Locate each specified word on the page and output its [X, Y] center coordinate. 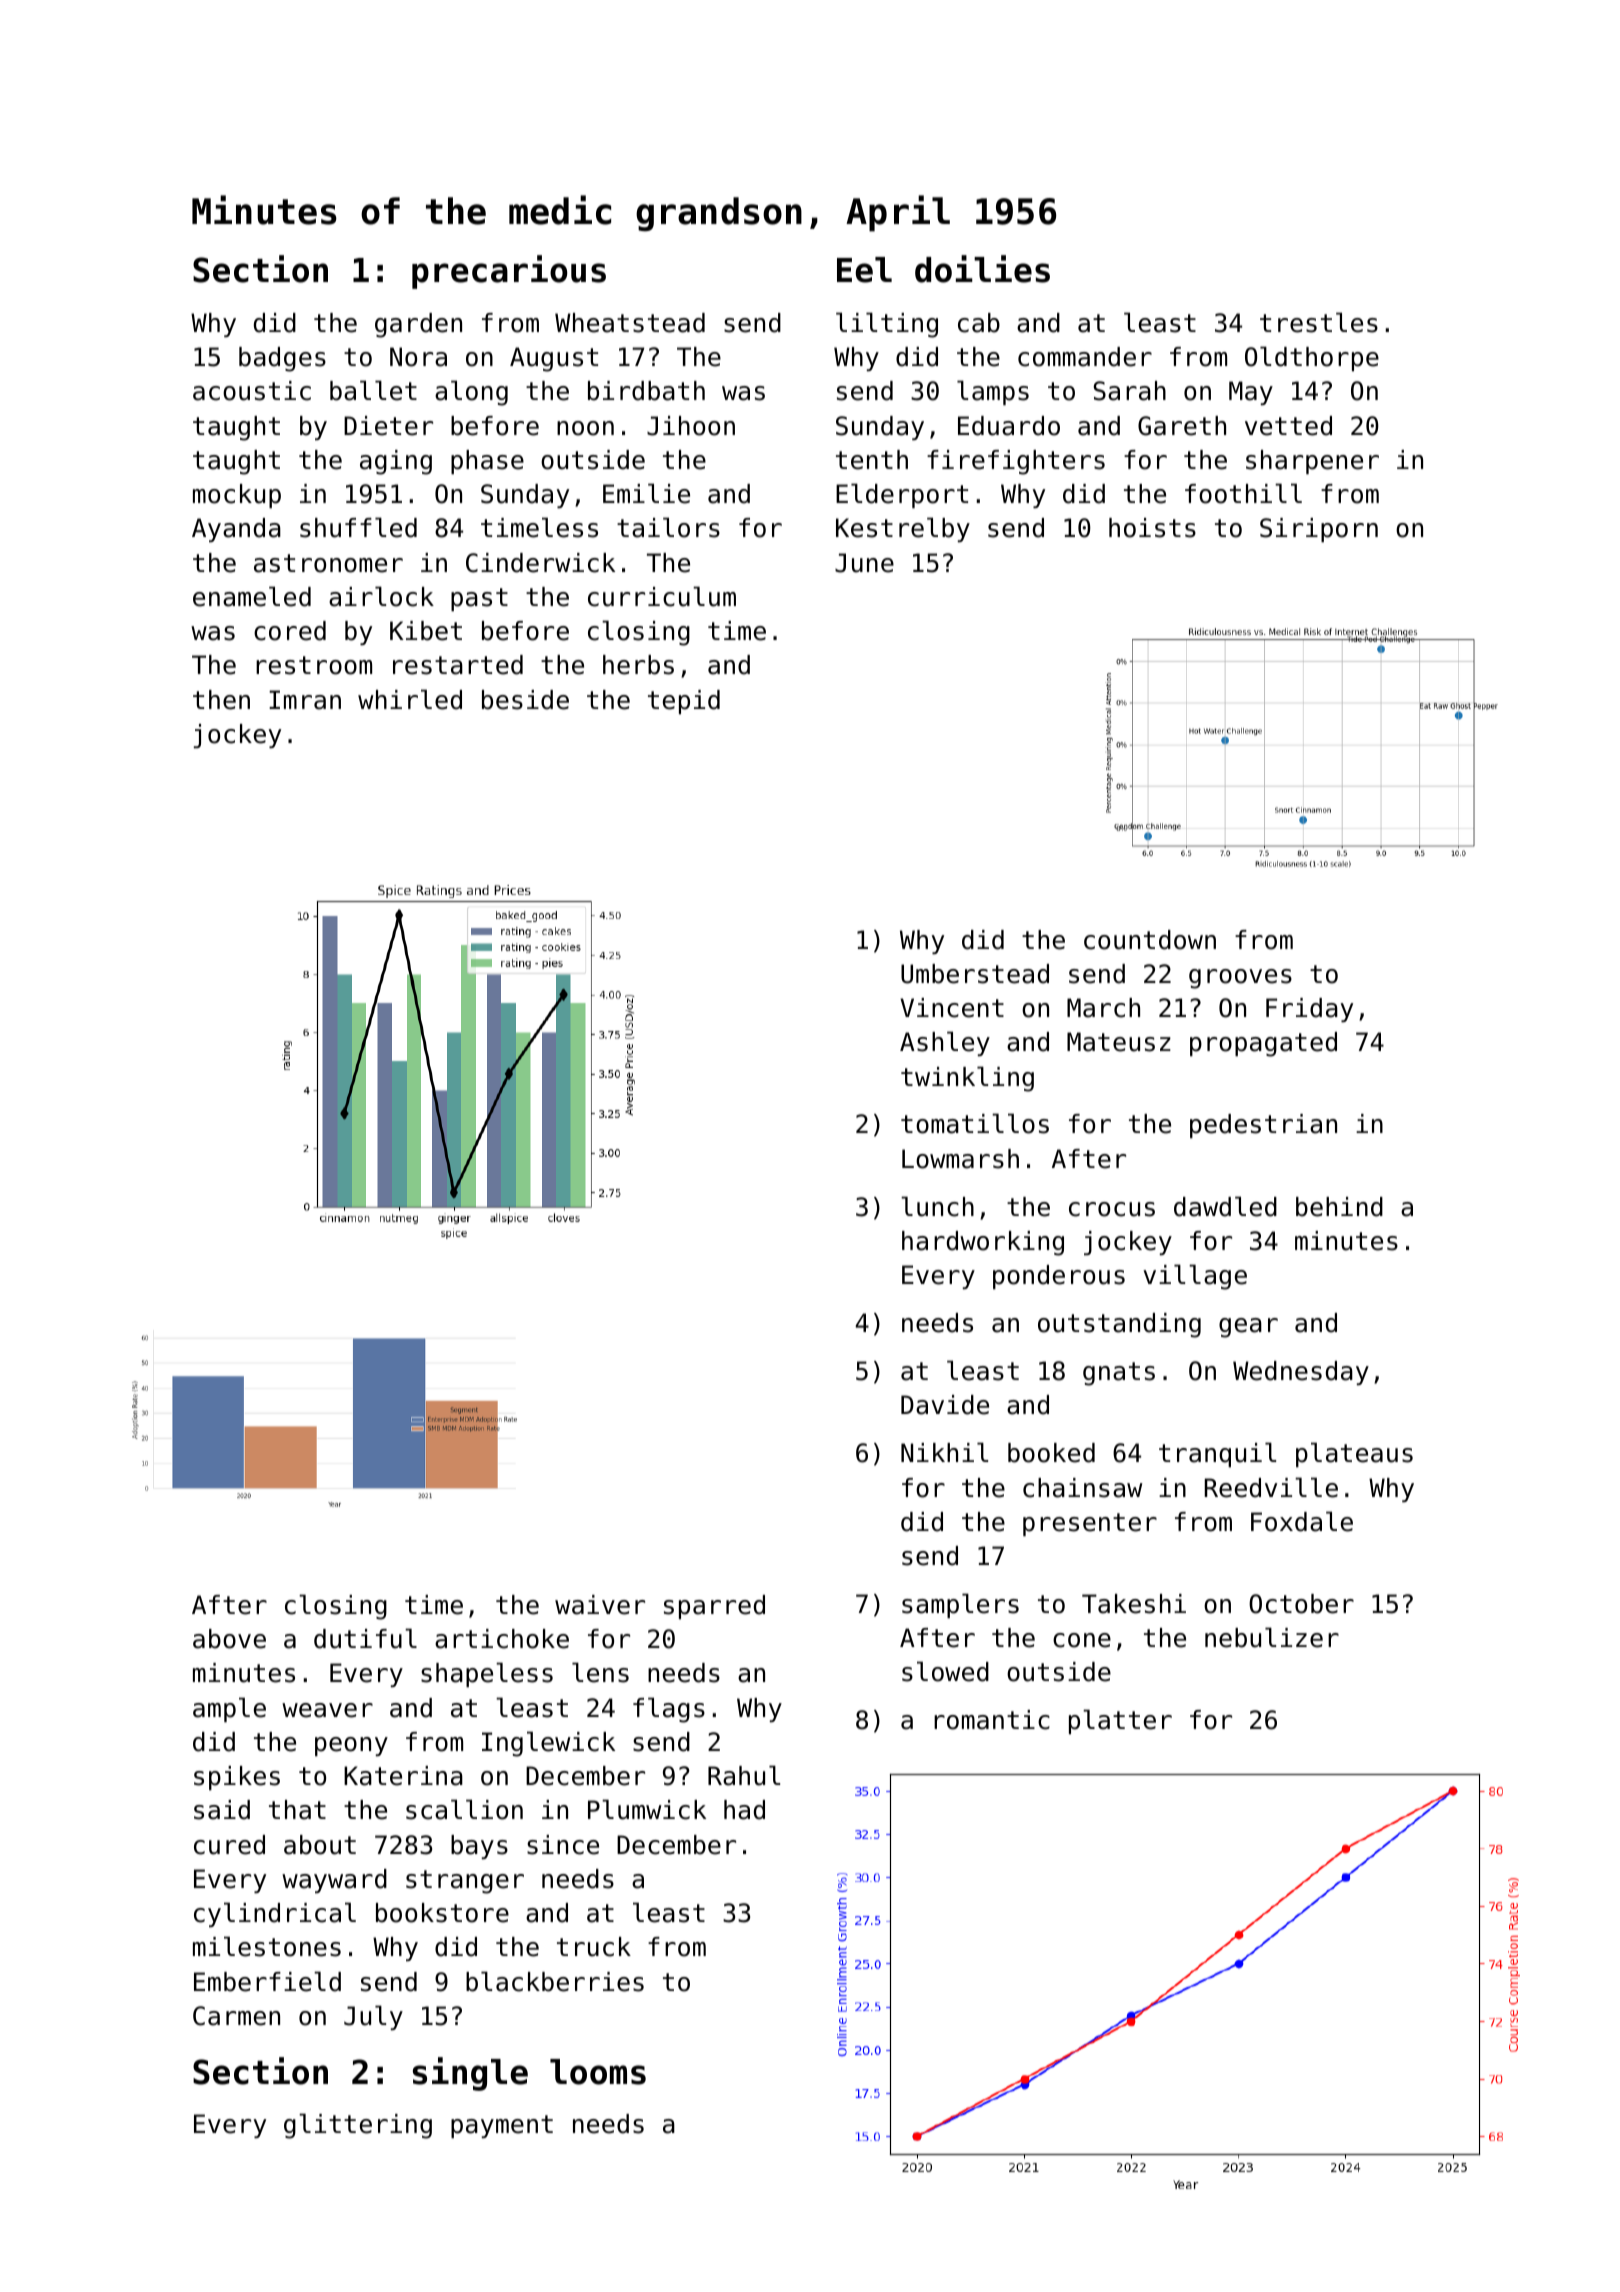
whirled [410, 699]
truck [594, 1947]
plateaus [1354, 1454]
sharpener [1312, 462]
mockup [237, 496]
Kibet [426, 631]
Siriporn [1319, 530]
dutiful [365, 1638]
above [229, 1639]
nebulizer [1272, 1637]
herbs [638, 665]
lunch [937, 1206]
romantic [992, 1720]
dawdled [1225, 1206]
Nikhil [944, 1452]
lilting [887, 325]
